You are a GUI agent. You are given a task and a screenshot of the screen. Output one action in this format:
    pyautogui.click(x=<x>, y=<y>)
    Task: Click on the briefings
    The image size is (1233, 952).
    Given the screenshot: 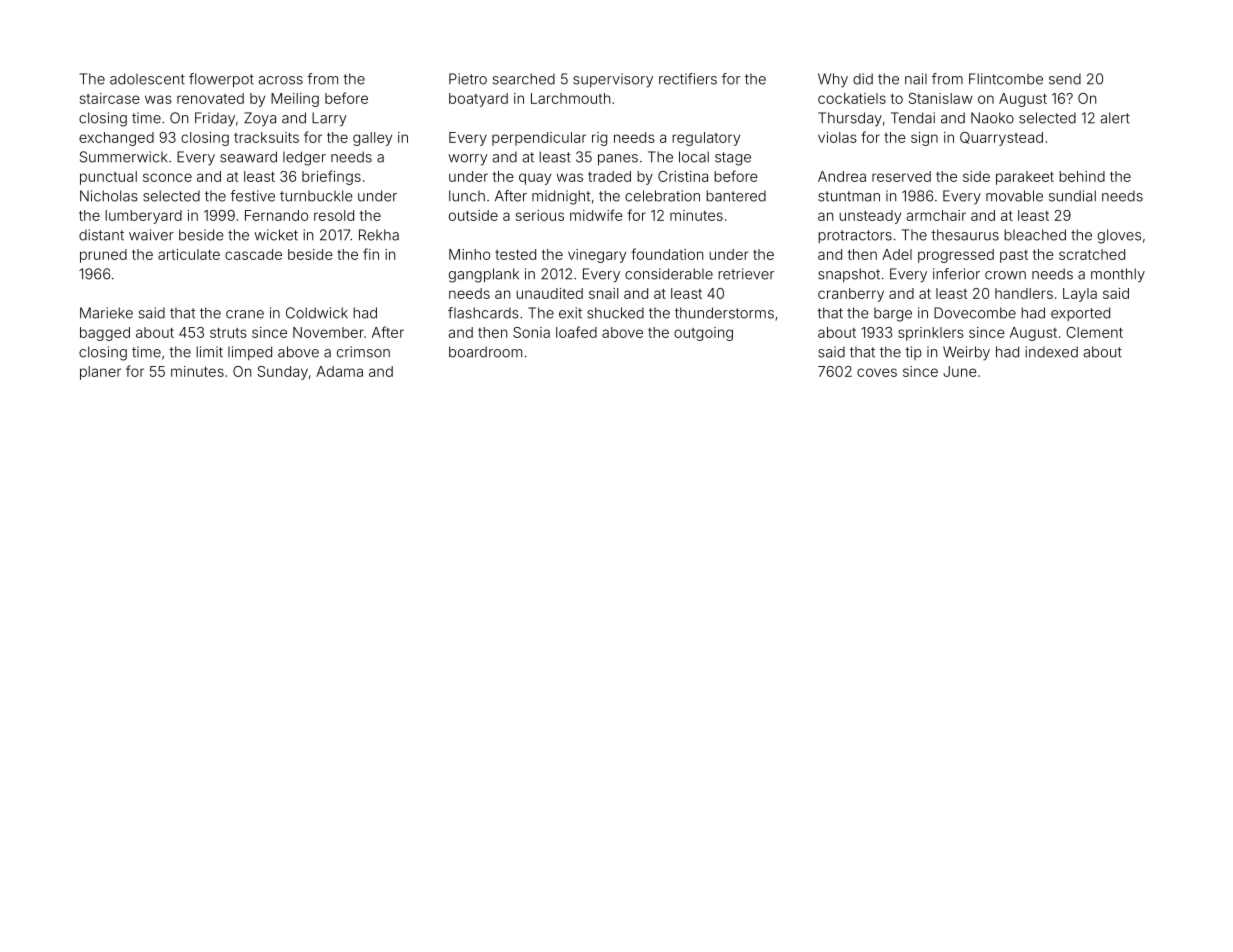 What is the action you would take?
    pyautogui.click(x=331, y=177)
